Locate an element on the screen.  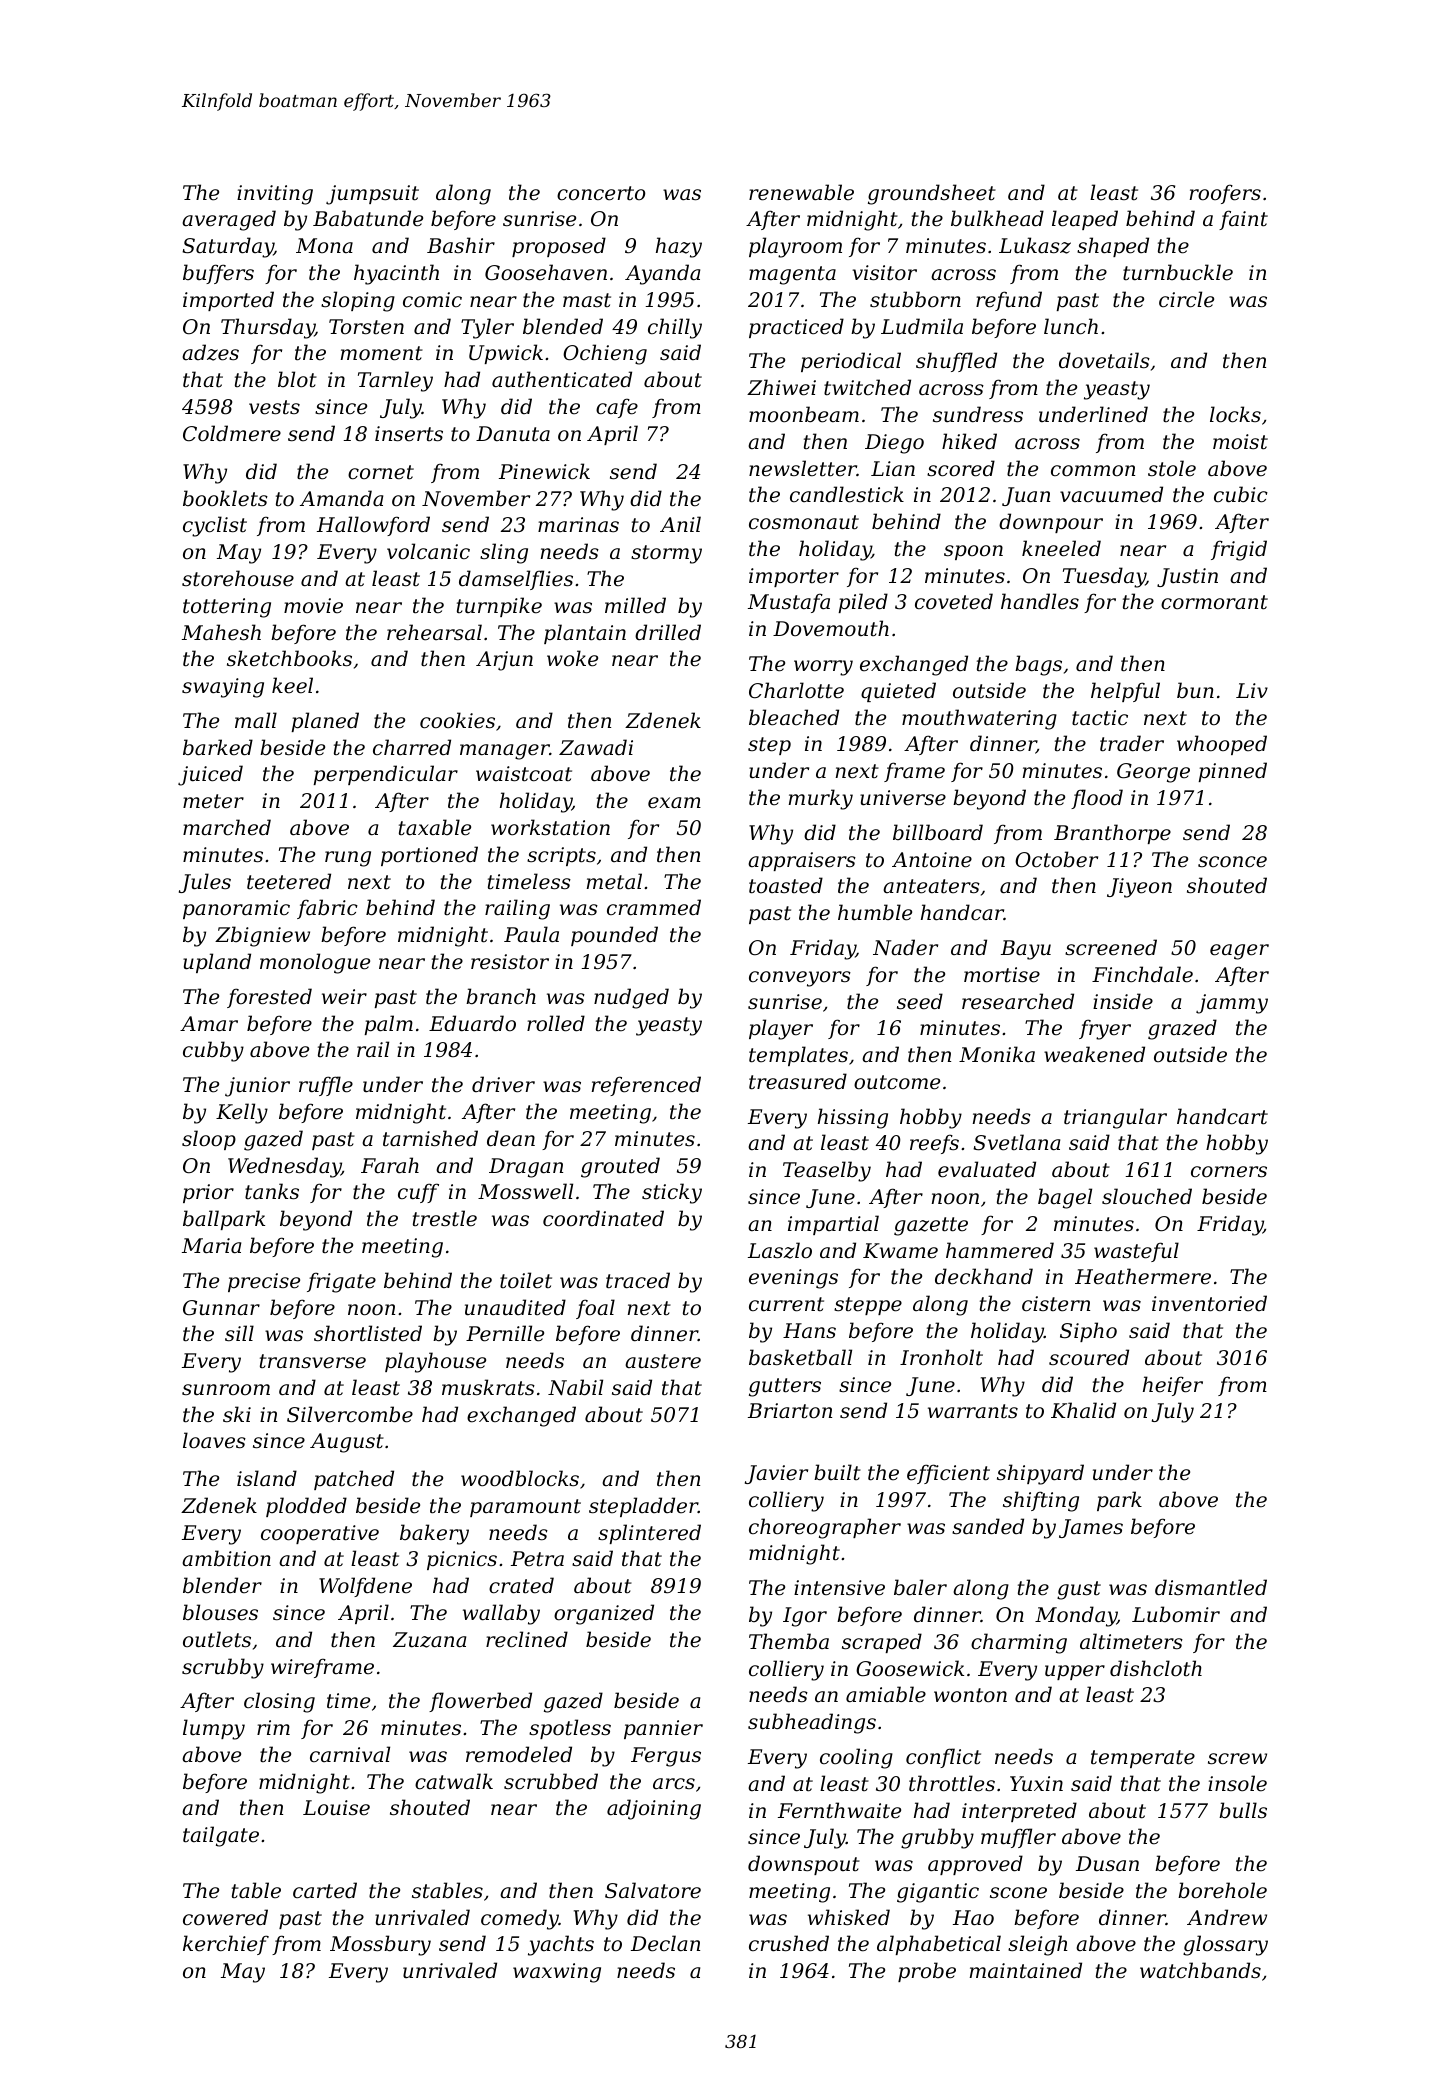
pounded is located at coordinates (614, 936).
